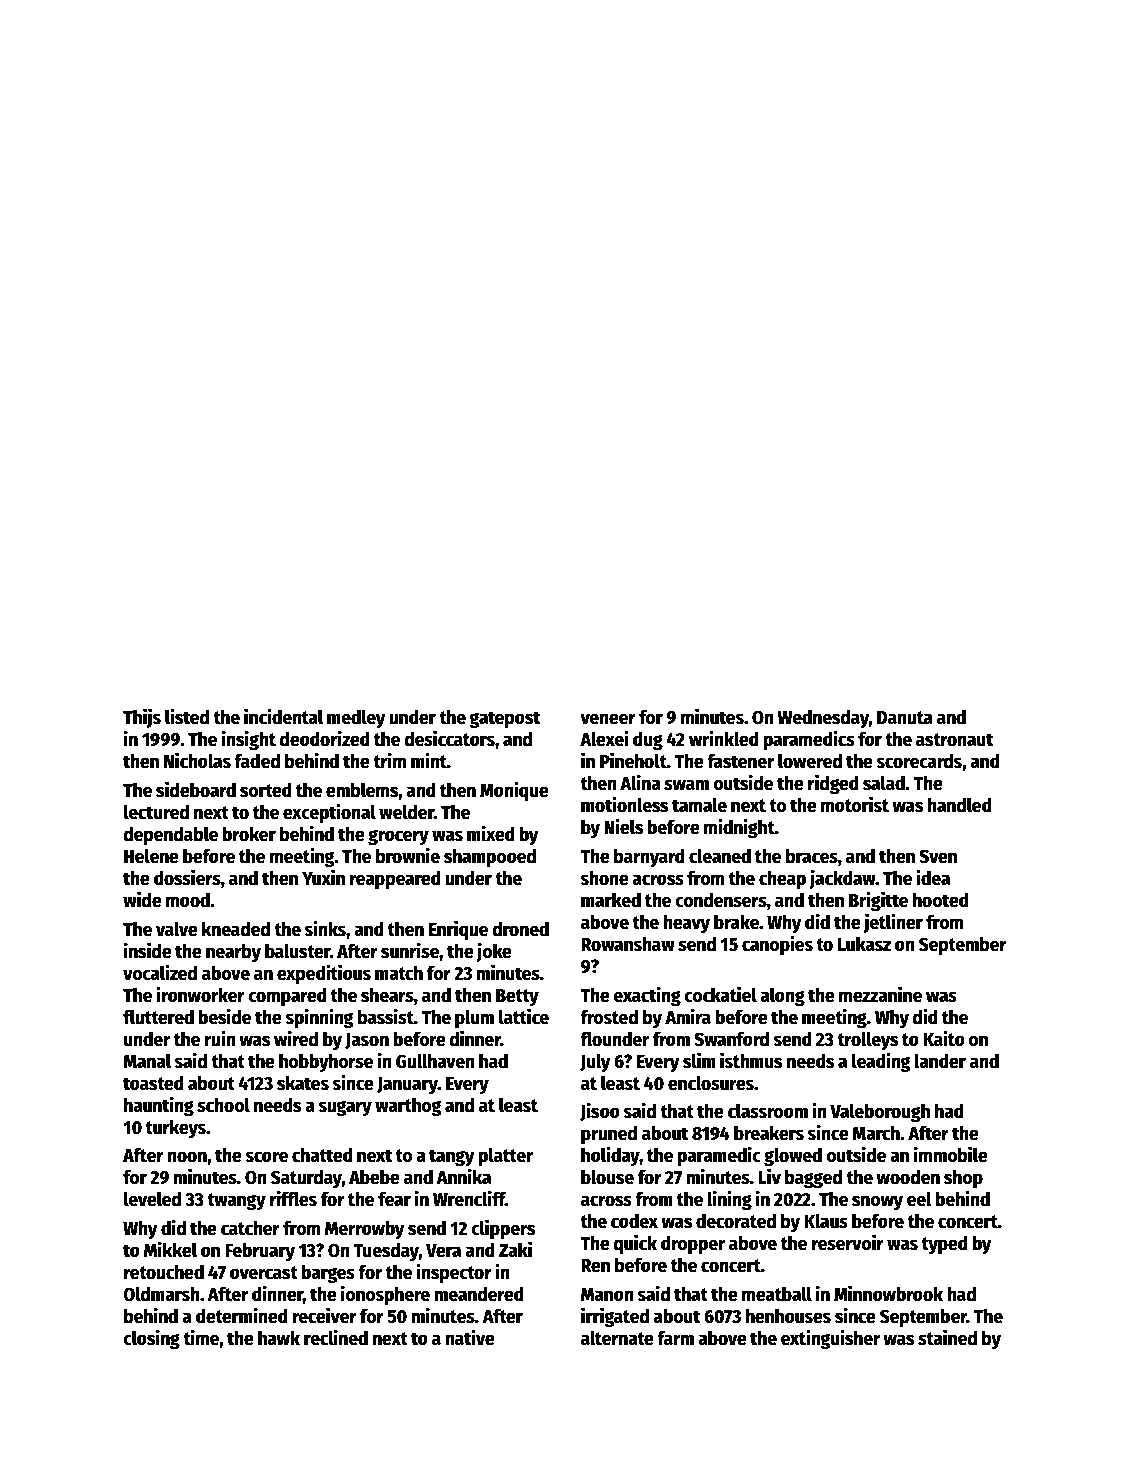 Image resolution: width=1133 pixels, height=1467 pixels. What do you see at coordinates (147, 1061) in the screenshot?
I see `Manal` at bounding box center [147, 1061].
